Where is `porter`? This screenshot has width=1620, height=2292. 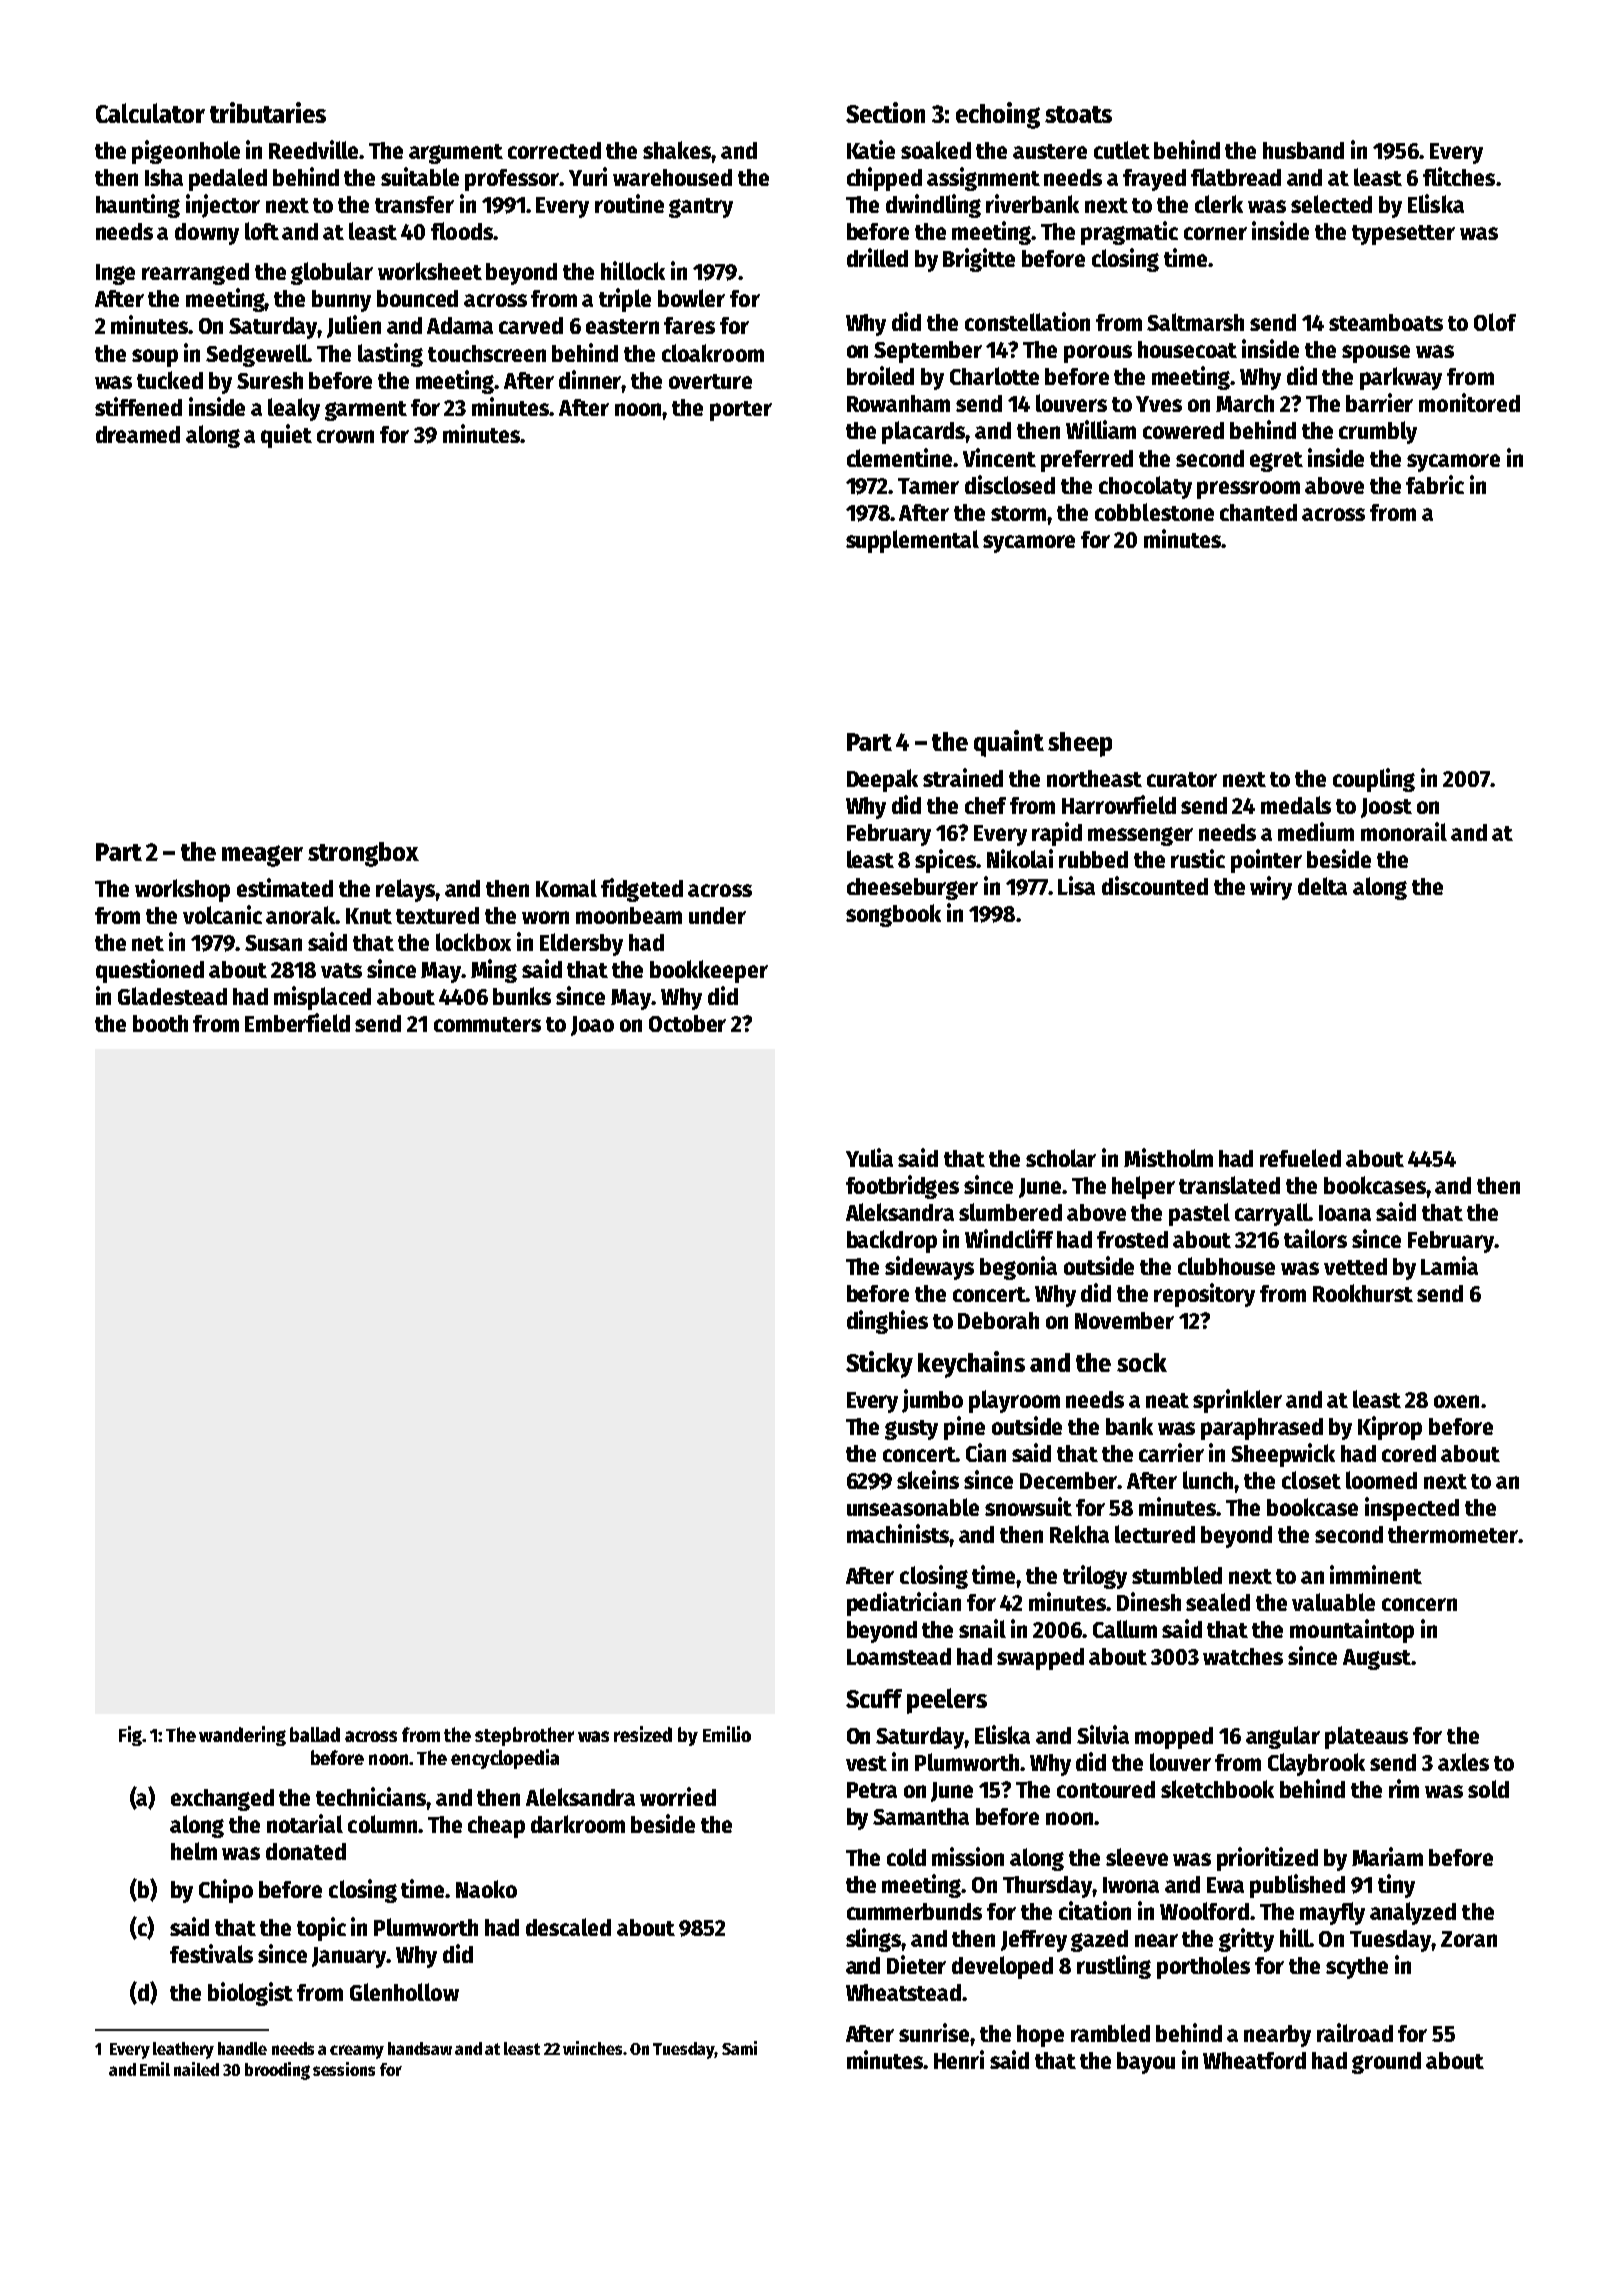
porter is located at coordinates (741, 411).
